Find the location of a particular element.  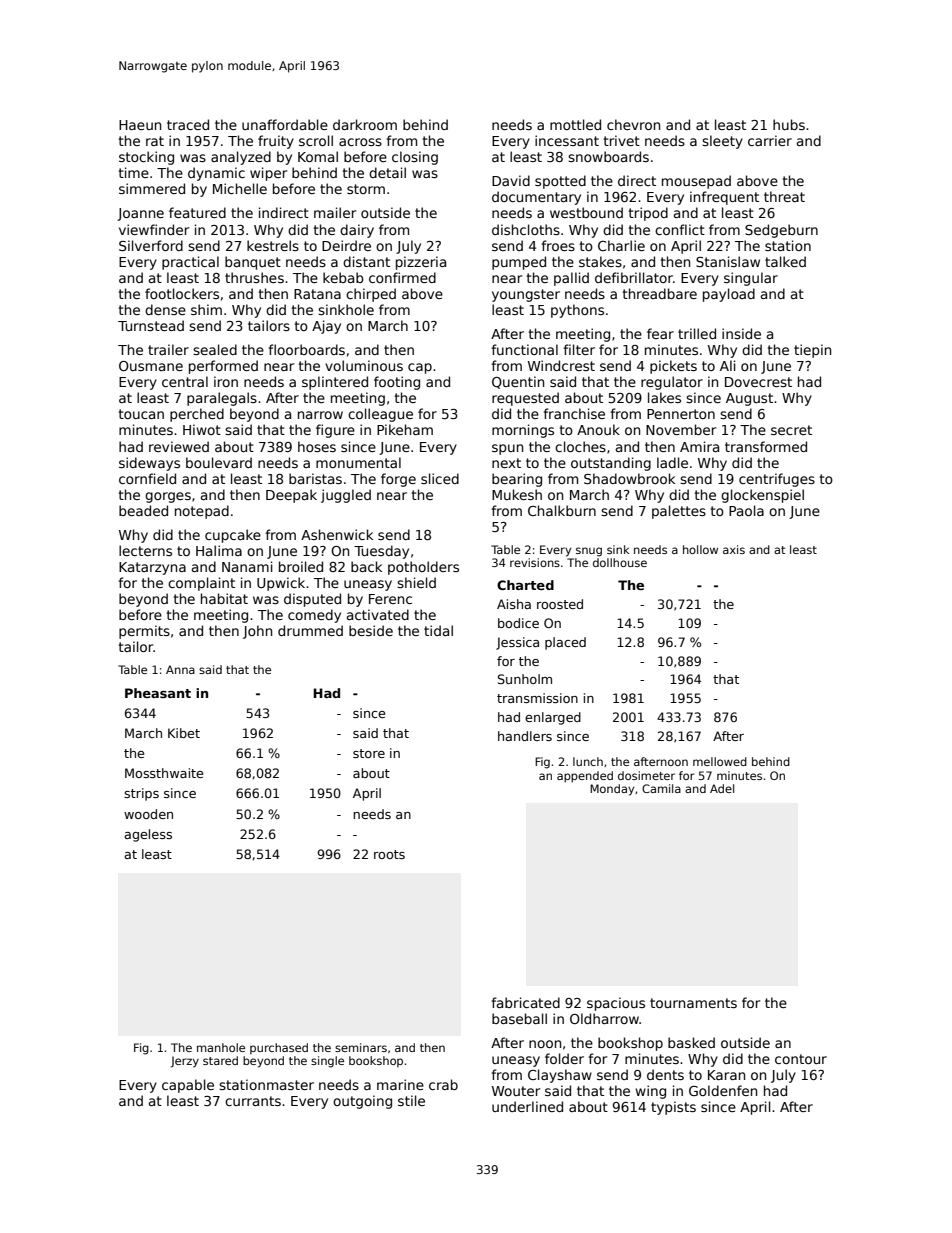

tournaments is located at coordinates (693, 1003).
